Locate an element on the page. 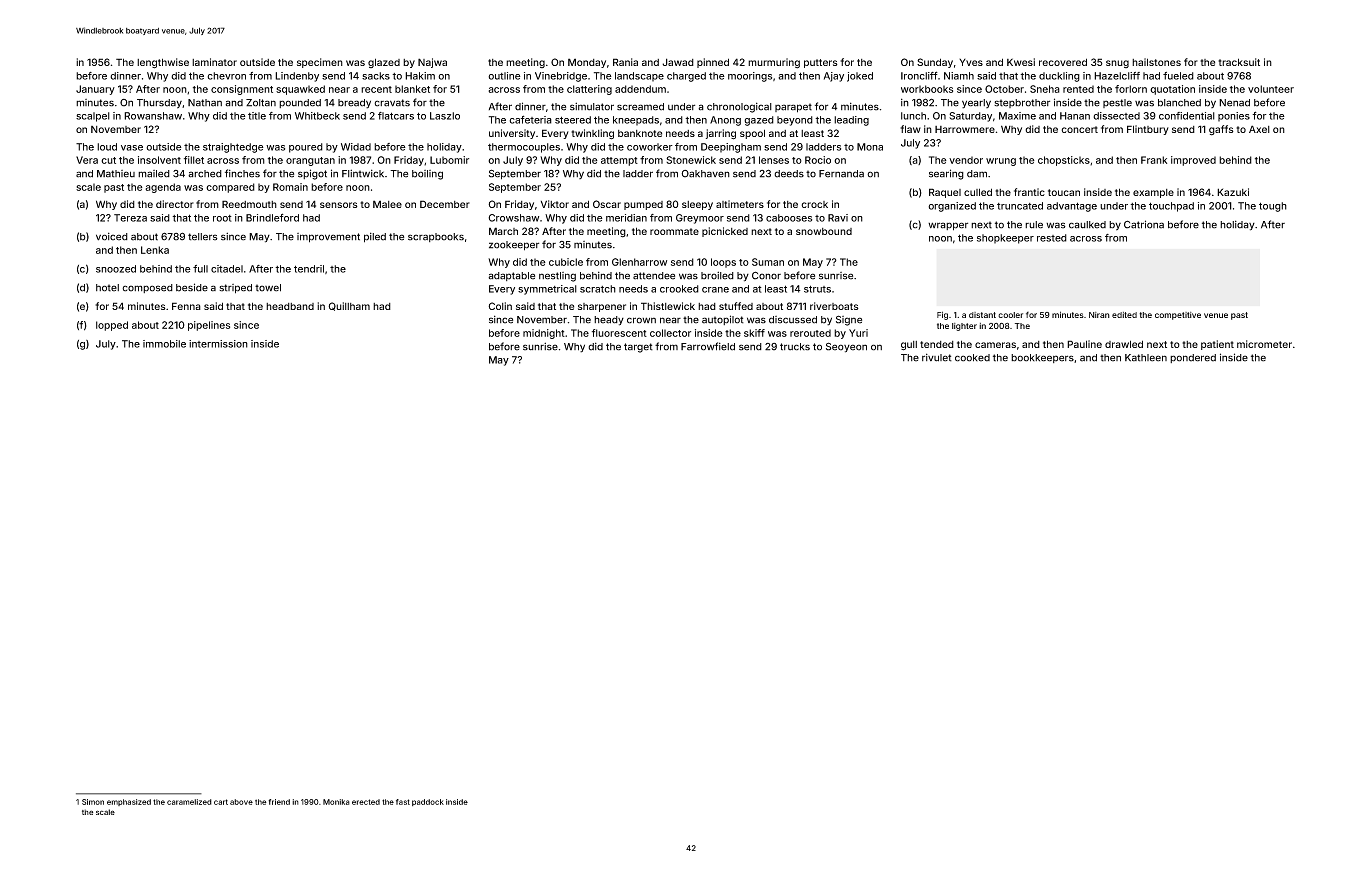  flatcars is located at coordinates (396, 116).
